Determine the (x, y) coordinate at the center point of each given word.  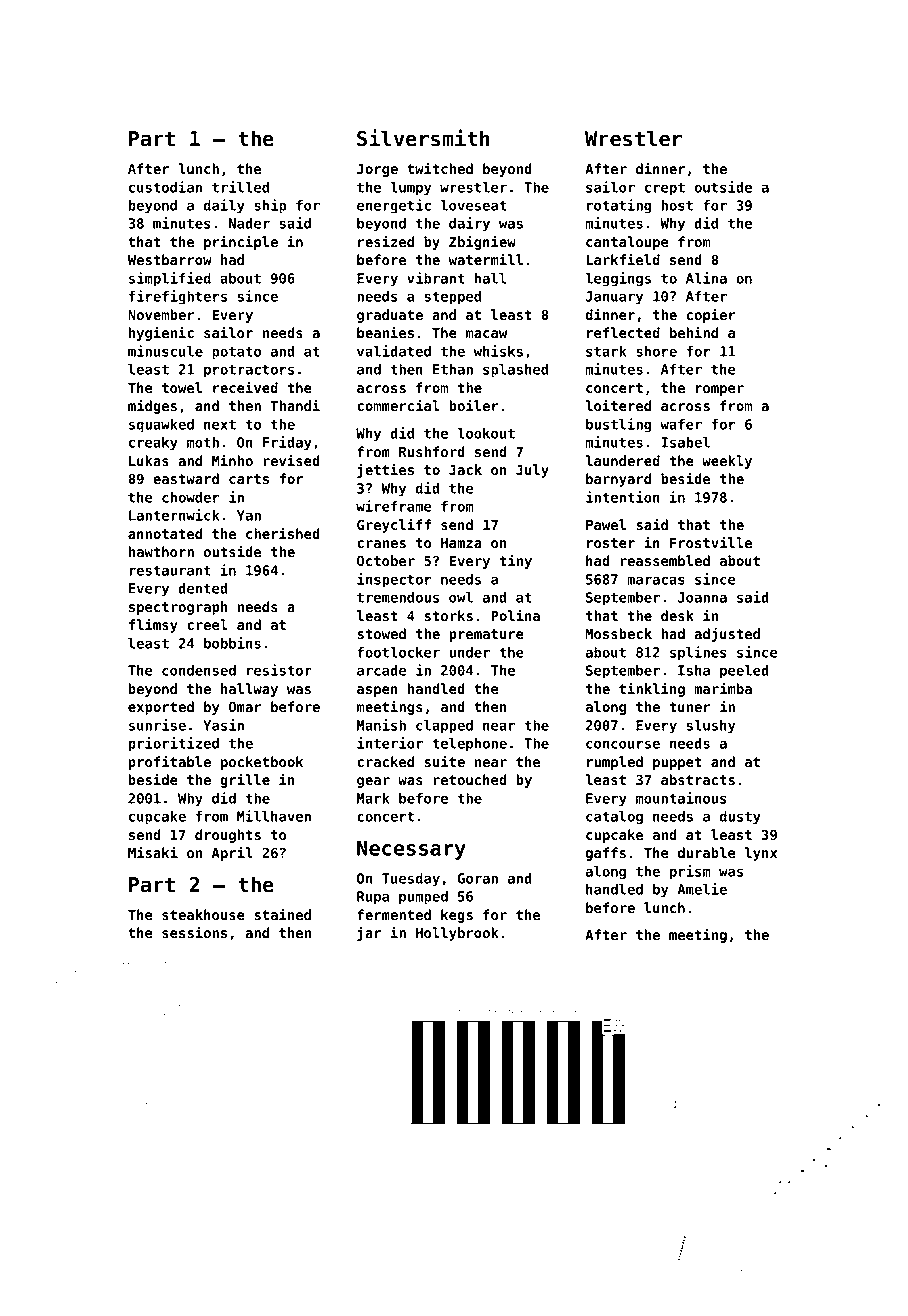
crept (665, 189)
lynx (761, 854)
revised (291, 460)
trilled (240, 187)
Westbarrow (170, 259)
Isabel (685, 442)
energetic (394, 206)
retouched (470, 779)
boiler (474, 405)
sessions (194, 932)
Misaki (153, 852)
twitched (440, 168)
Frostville (711, 542)
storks (448, 615)
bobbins (232, 643)
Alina (706, 278)
